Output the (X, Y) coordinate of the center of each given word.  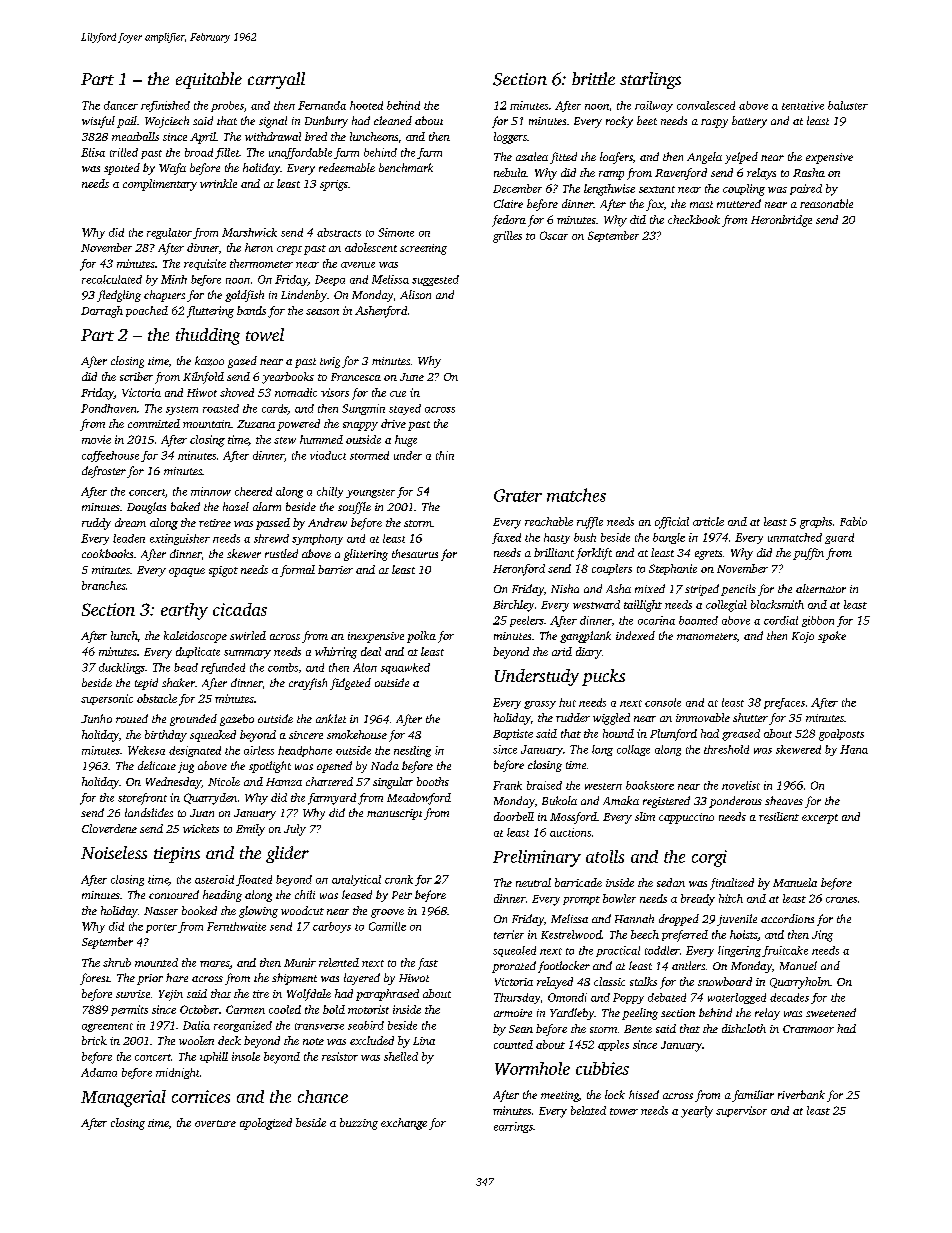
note (313, 1041)
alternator (821, 588)
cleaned (393, 120)
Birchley (513, 606)
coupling (744, 190)
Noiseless (114, 852)
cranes (841, 900)
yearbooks (288, 378)
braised (544, 785)
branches (104, 585)
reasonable (826, 203)
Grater (518, 495)
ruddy (96, 524)
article (708, 521)
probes (227, 106)
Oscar (554, 235)
